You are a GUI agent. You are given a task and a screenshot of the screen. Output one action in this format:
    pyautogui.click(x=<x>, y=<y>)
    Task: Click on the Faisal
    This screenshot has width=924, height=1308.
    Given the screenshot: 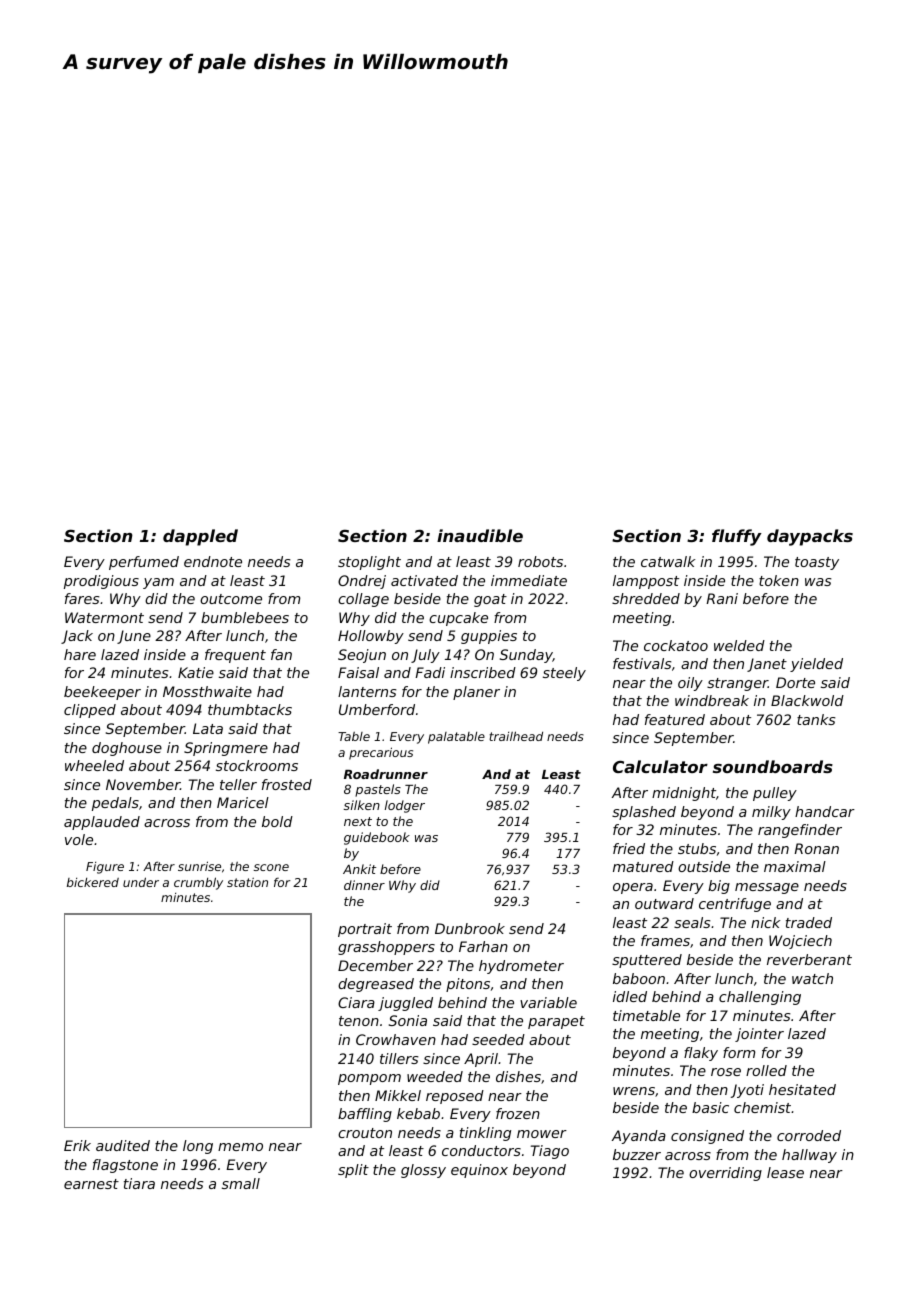 What is the action you would take?
    pyautogui.click(x=358, y=672)
